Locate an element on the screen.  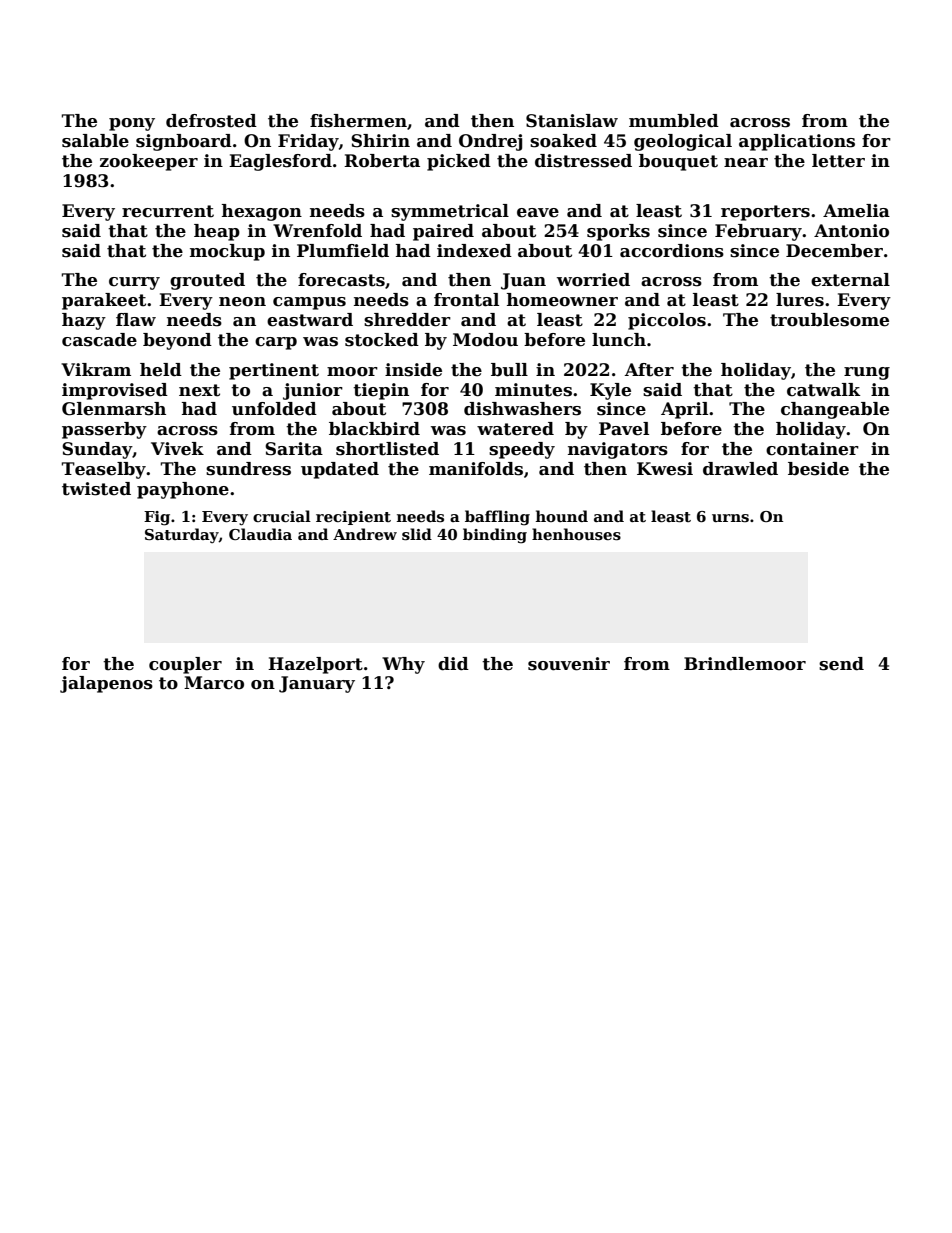
Sunday is located at coordinates (97, 450).
